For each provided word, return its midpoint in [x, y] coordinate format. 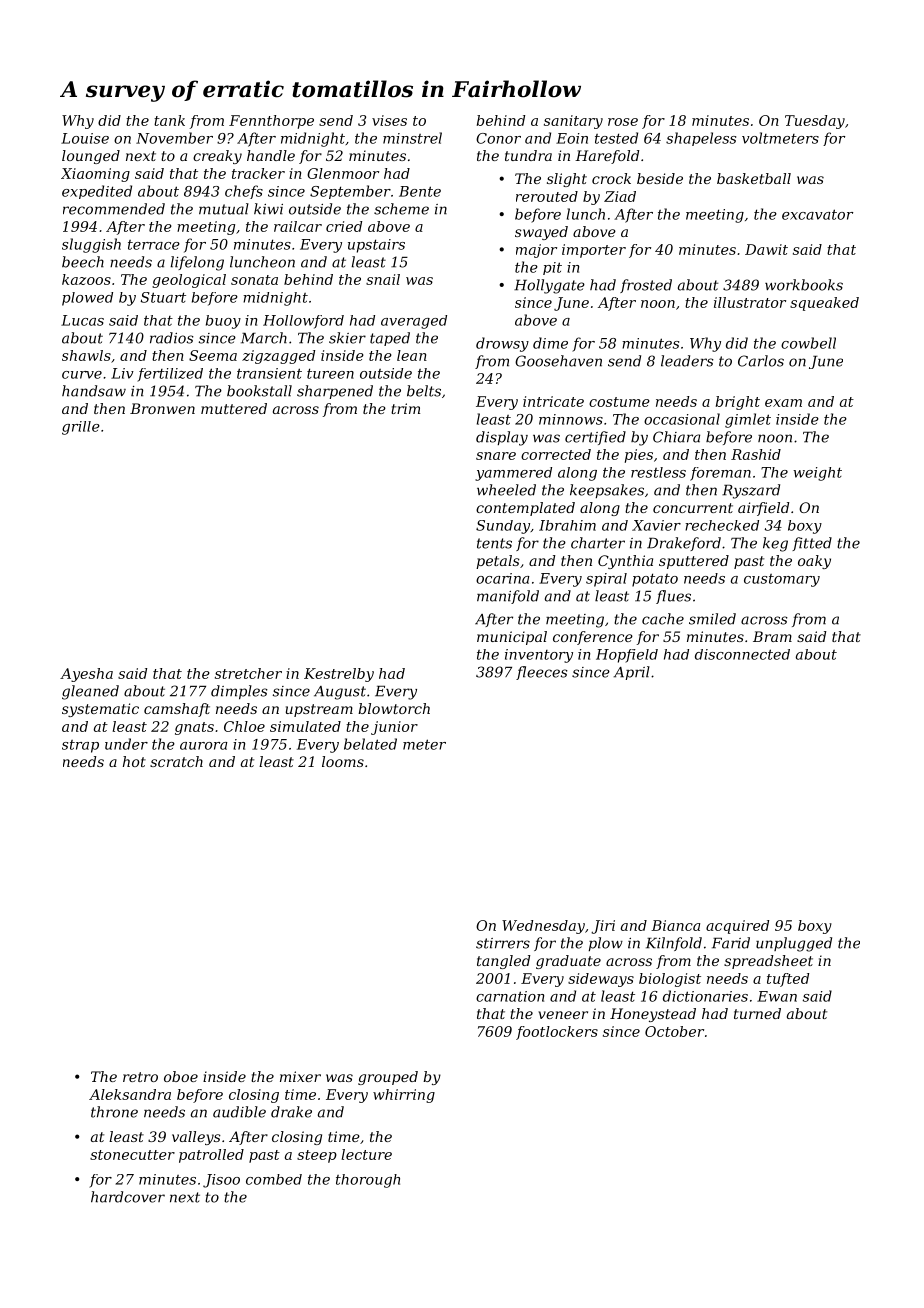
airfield [763, 509]
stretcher [248, 673]
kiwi [268, 209]
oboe [181, 1076]
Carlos [761, 361]
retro [140, 1077]
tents [494, 543]
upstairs [376, 246]
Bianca [675, 925]
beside [660, 178]
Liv [122, 373]
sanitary [573, 122]
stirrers [503, 943]
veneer [563, 1015]
